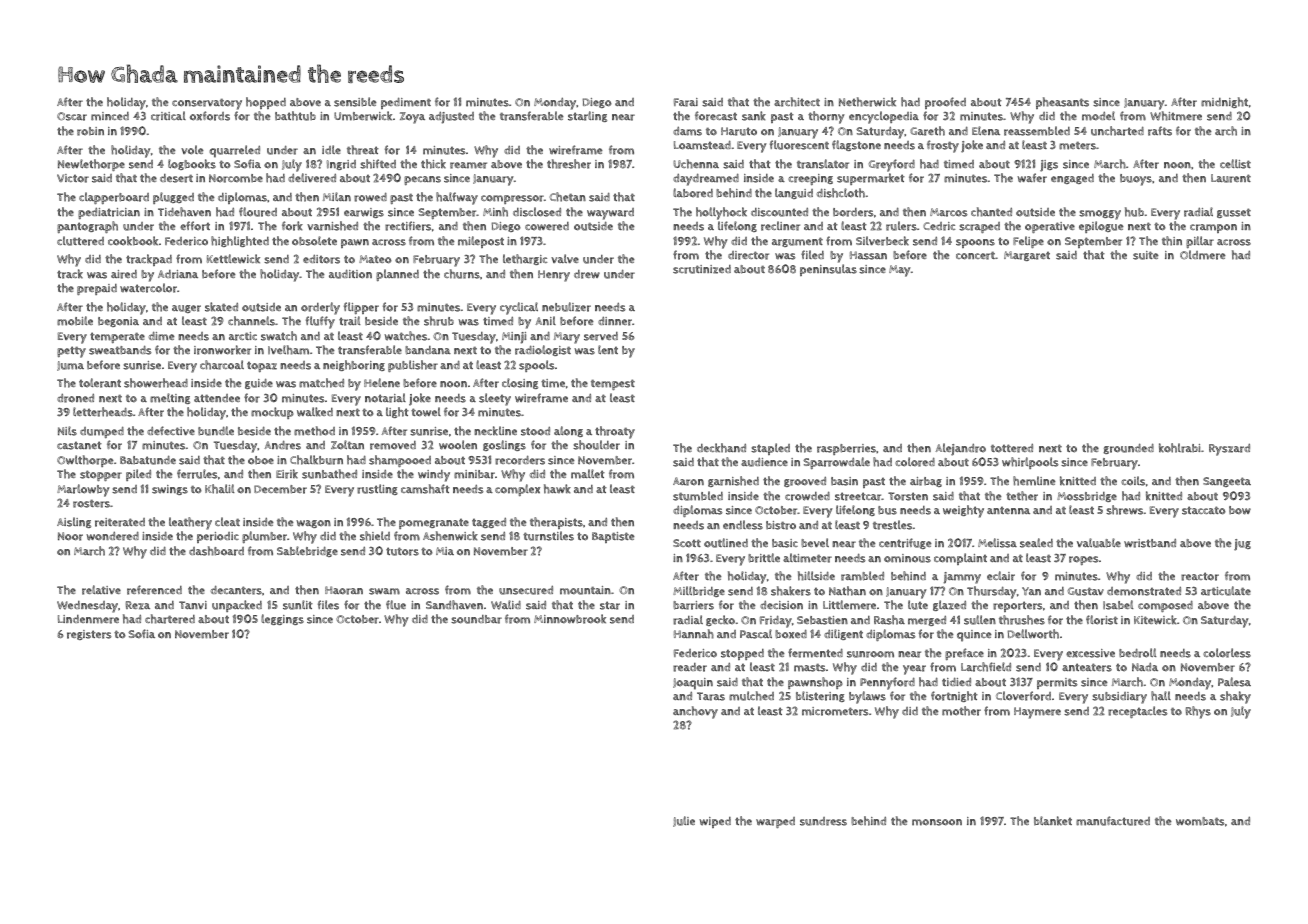 Image resolution: width=1308 pixels, height=924 pixels. Describe the element at coordinates (266, 103) in the screenshot. I see `hopped` at that location.
